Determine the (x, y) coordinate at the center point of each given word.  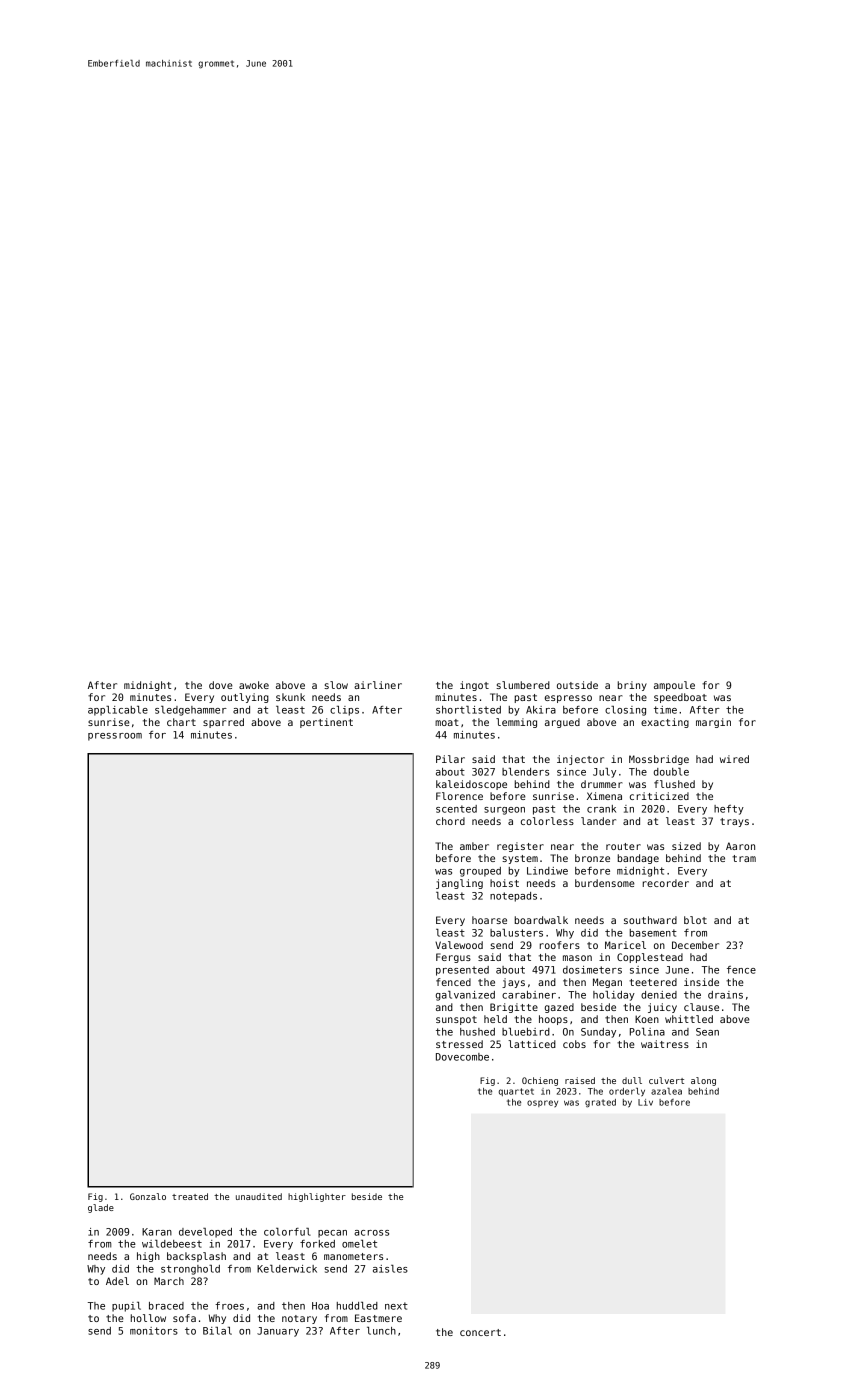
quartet (516, 1092)
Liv (645, 1102)
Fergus (453, 958)
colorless (547, 821)
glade (101, 1208)
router (623, 846)
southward (650, 920)
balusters (516, 933)
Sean (707, 1032)
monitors (154, 1331)
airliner (378, 685)
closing (625, 711)
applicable (118, 711)
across (371, 1233)
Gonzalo (148, 1196)
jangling (459, 884)
